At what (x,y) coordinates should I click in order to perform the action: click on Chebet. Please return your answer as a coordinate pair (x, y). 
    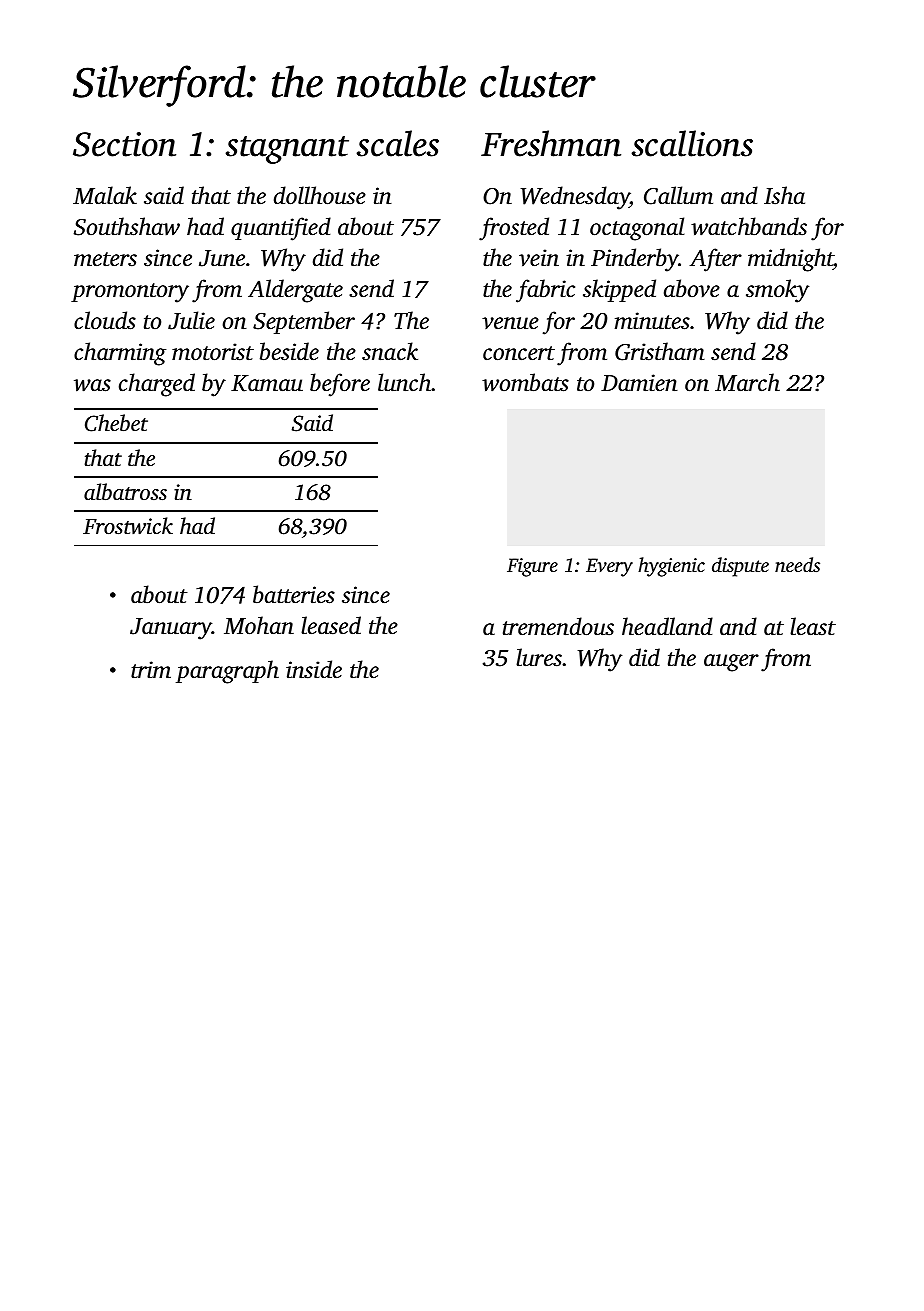
    Looking at the image, I should click on (116, 423).
